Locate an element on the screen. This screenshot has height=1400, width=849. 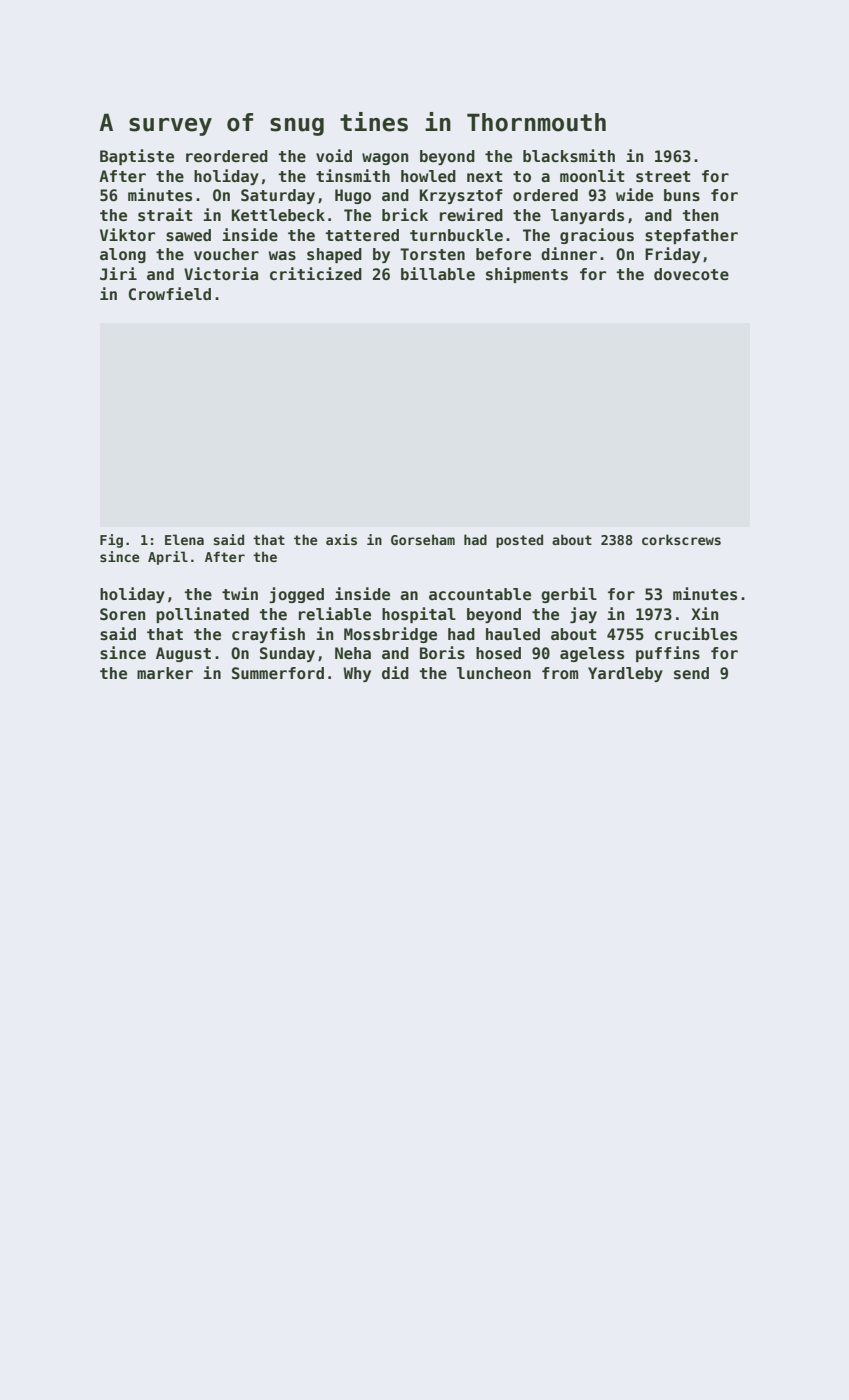
corkscrews is located at coordinates (681, 539).
